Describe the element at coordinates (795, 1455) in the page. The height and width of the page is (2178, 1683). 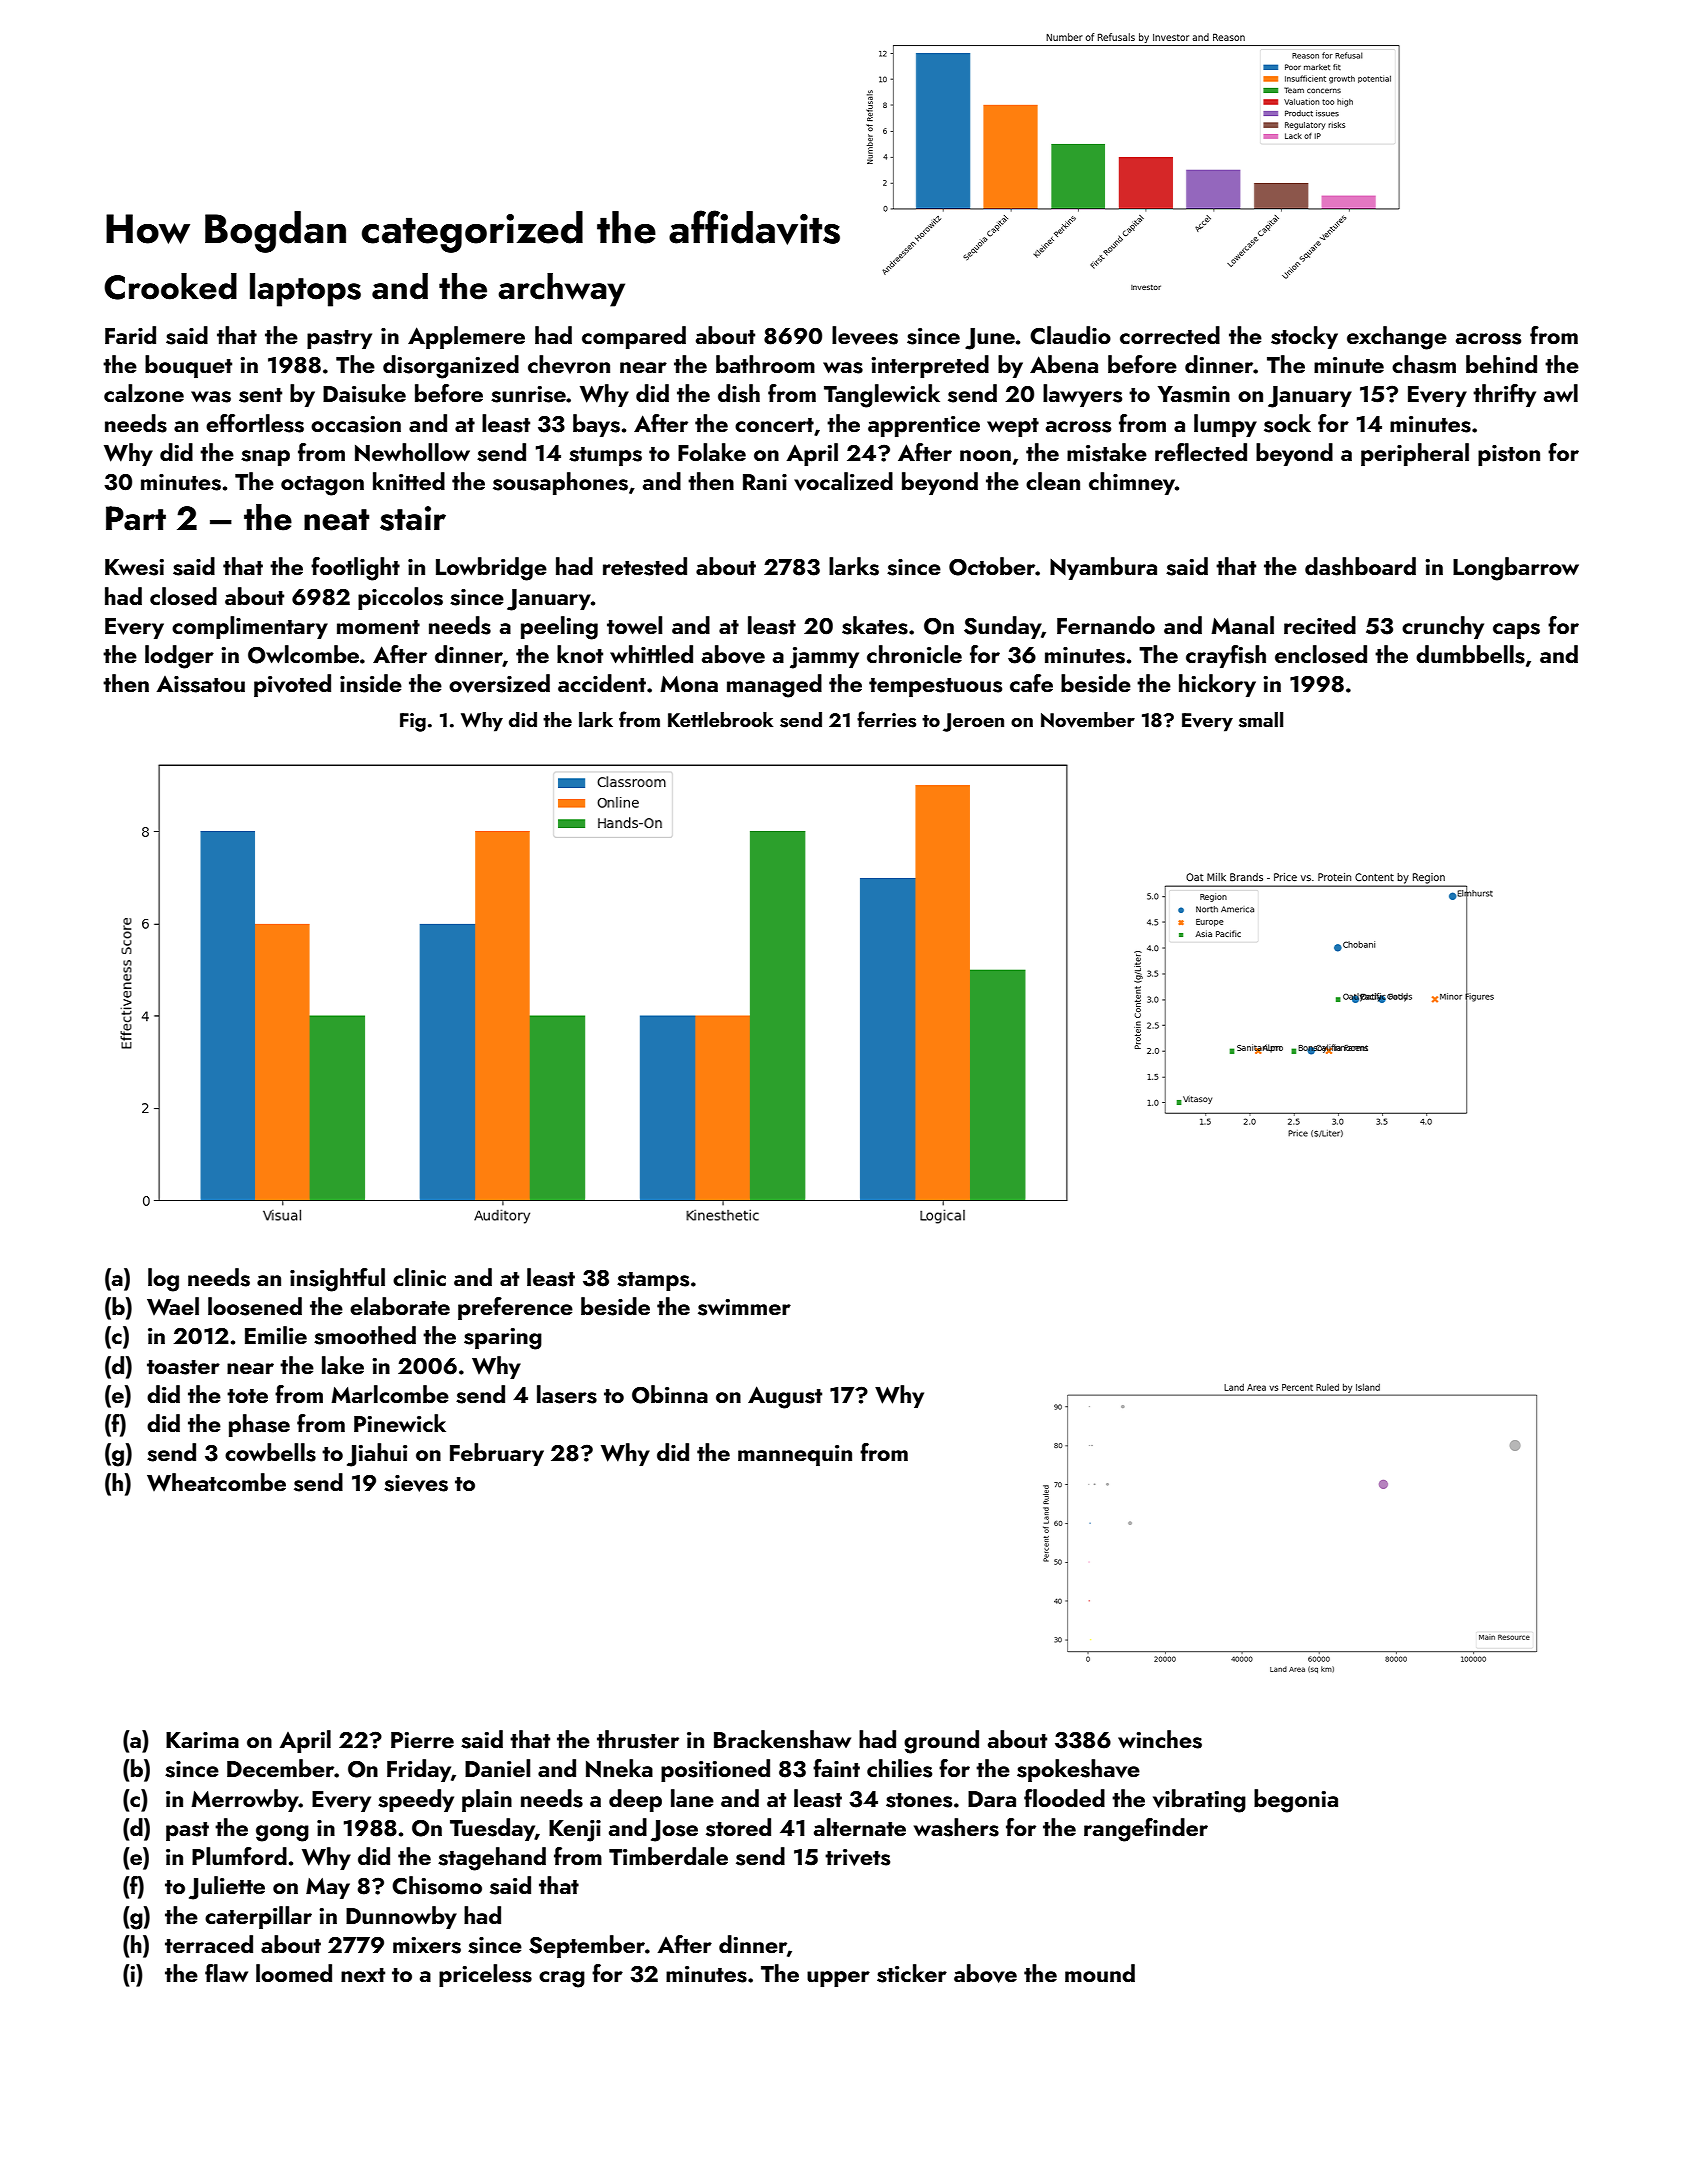
I see `mannequin` at that location.
